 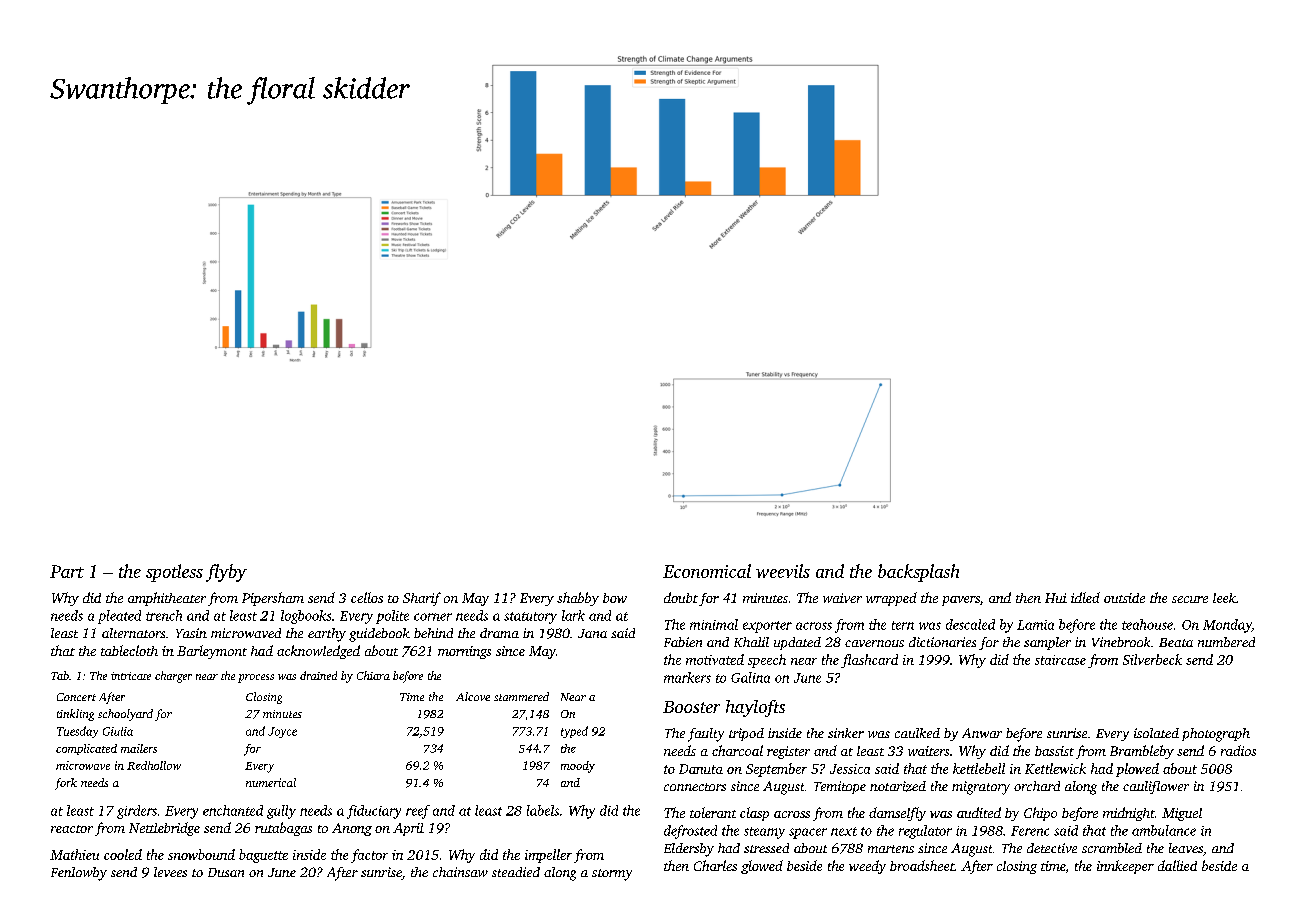 I want to click on Ferenc, so click(x=1030, y=831).
